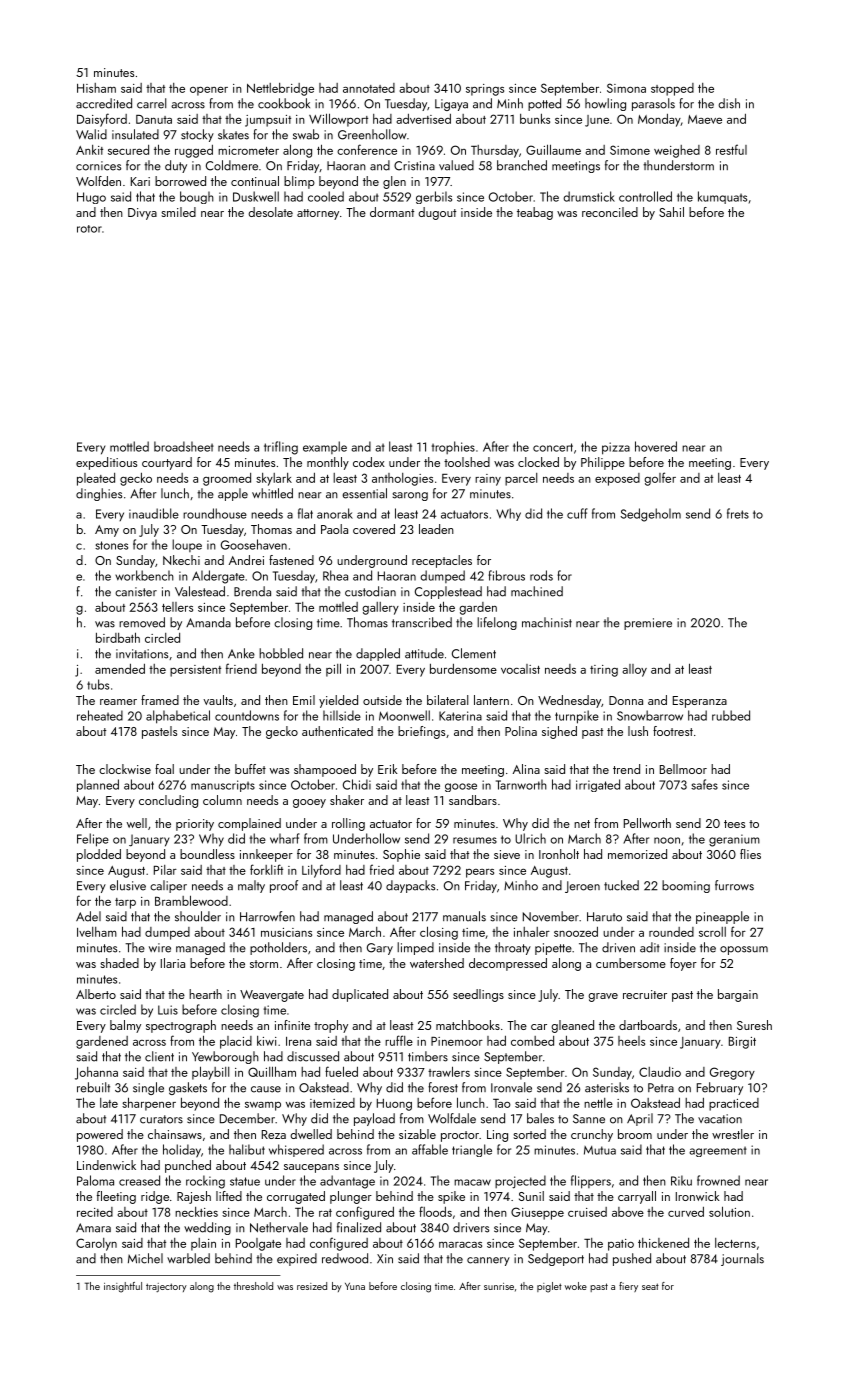  What do you see at coordinates (142, 214) in the page?
I see `Divya` at bounding box center [142, 214].
